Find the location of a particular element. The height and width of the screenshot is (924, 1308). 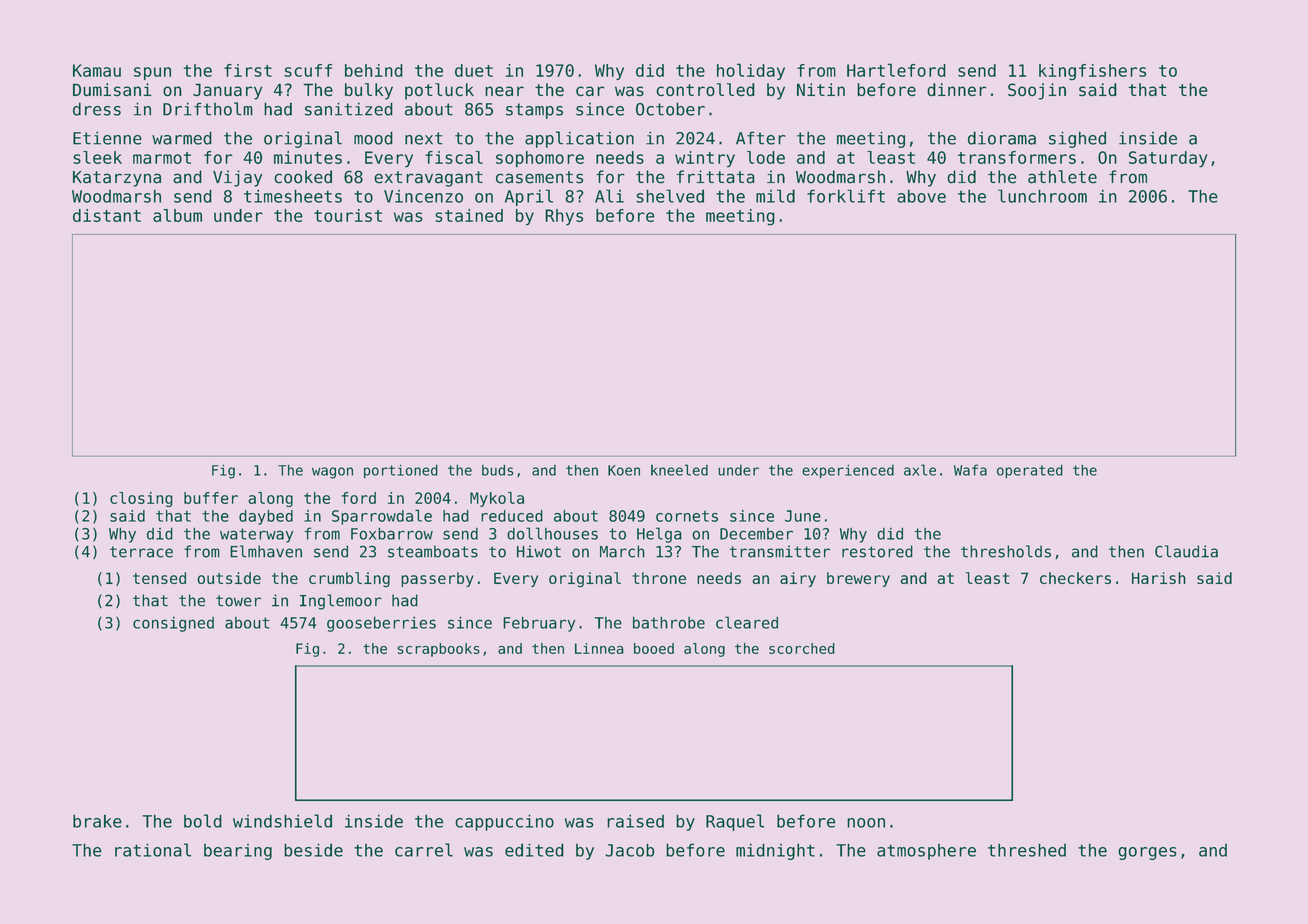

closing is located at coordinates (141, 499).
